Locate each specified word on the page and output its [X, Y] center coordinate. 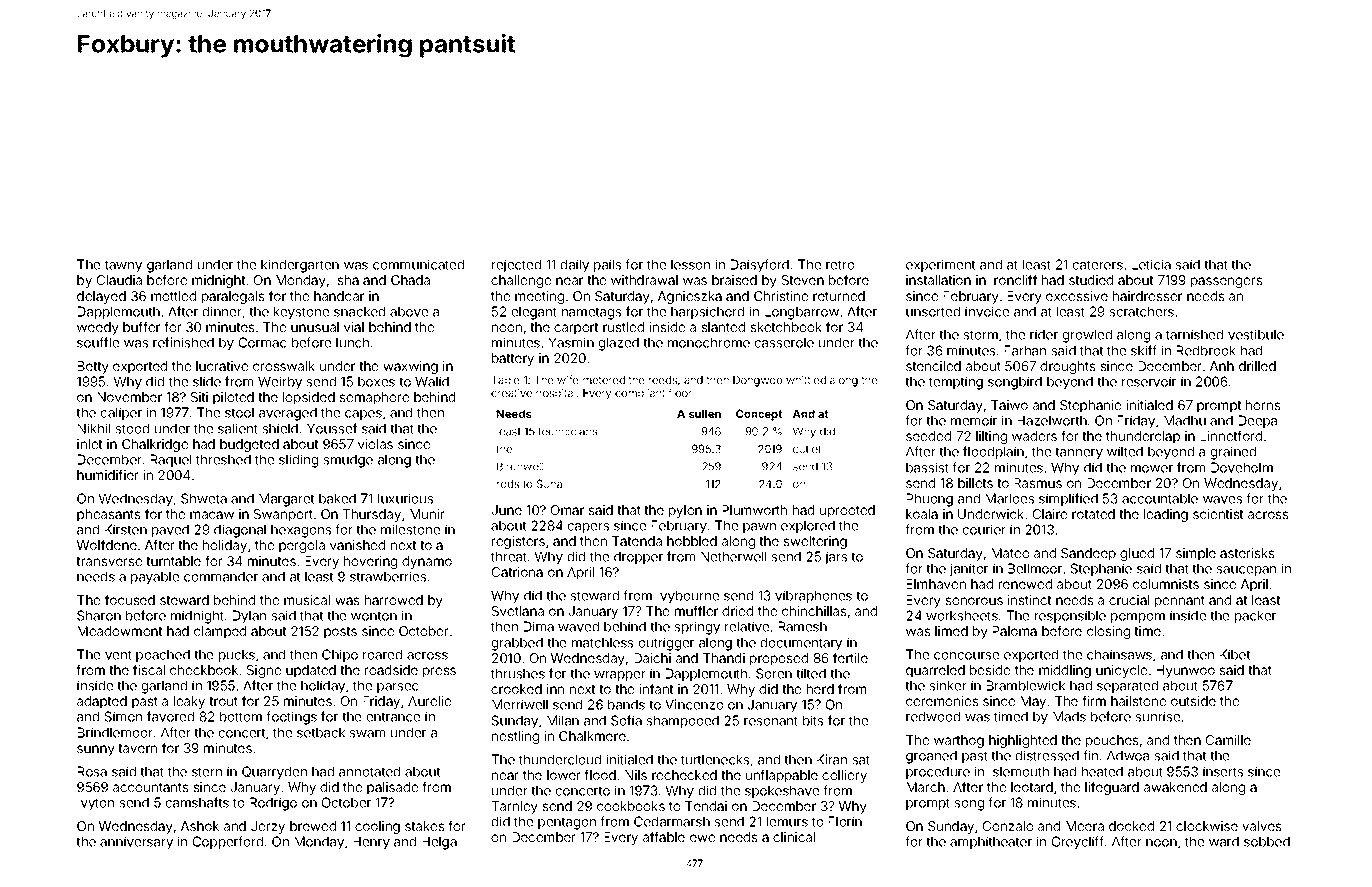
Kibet [1235, 654]
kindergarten [300, 266]
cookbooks [631, 806]
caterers [1097, 265]
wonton [374, 616]
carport [576, 329]
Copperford [228, 842]
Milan [563, 720]
